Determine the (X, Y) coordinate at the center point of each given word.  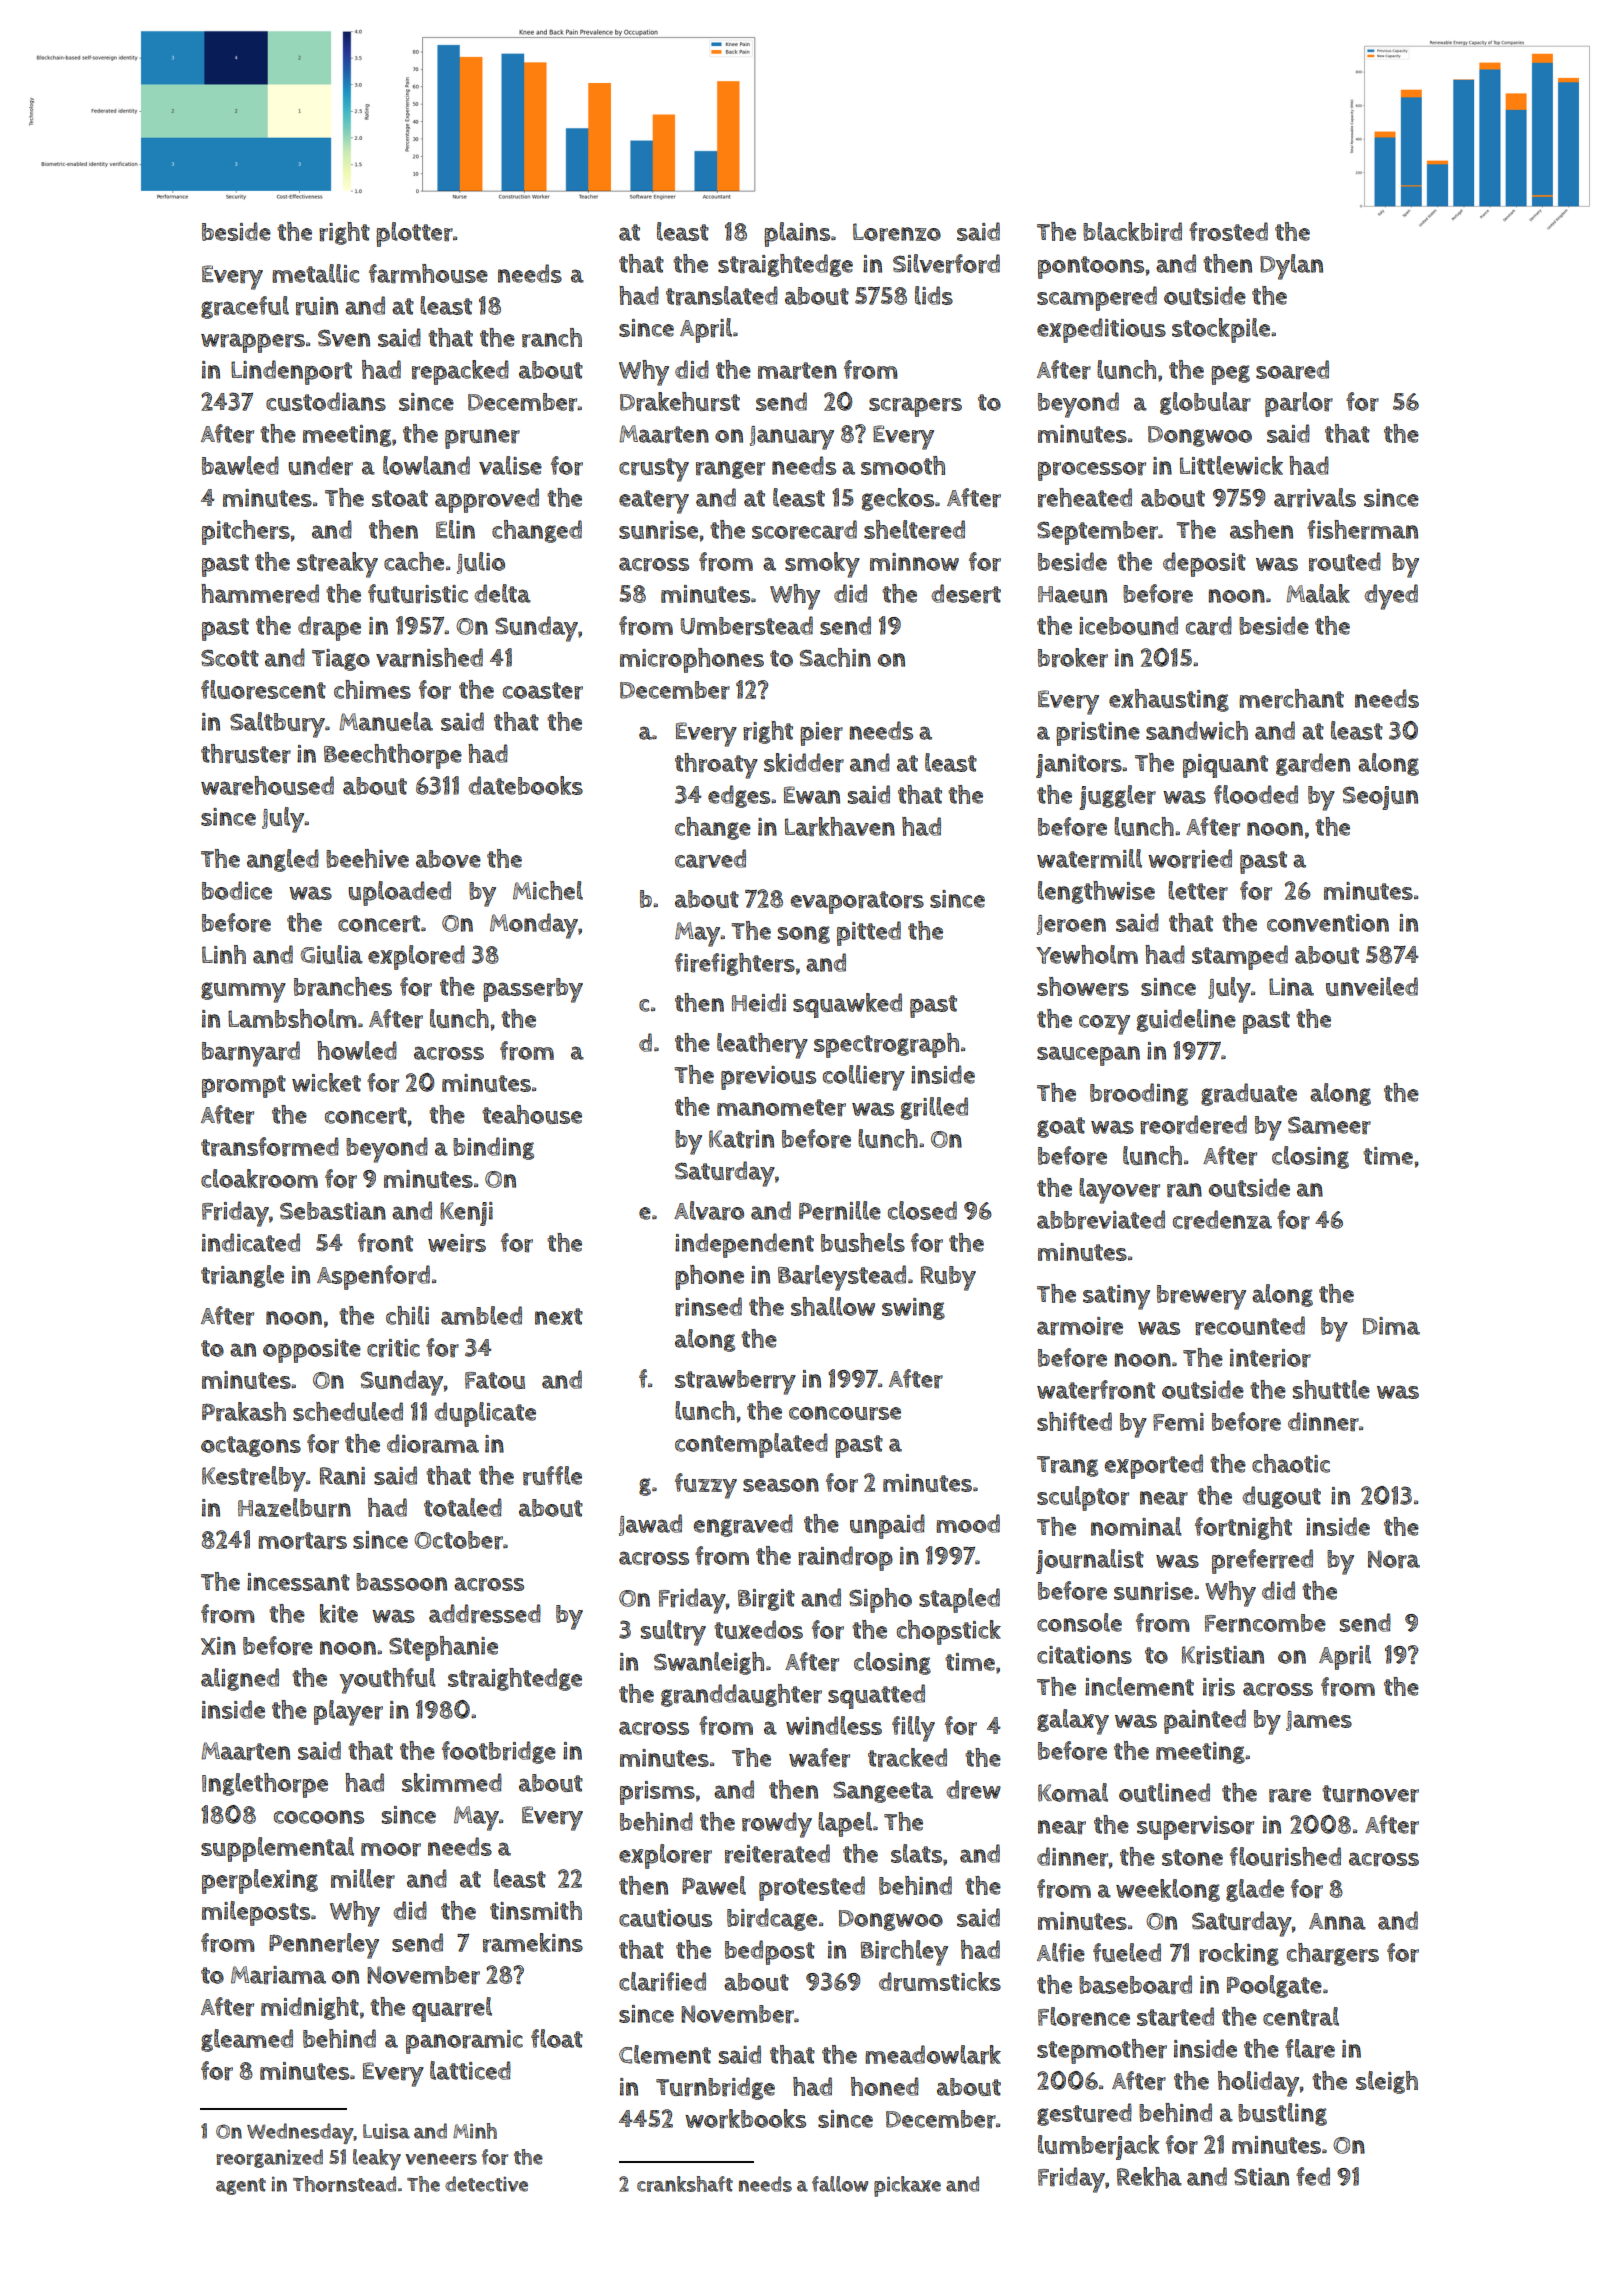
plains (797, 234)
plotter (414, 234)
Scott (230, 658)
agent (241, 2186)
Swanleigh (709, 1663)
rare (1290, 1795)
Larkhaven (840, 827)
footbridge (499, 1752)
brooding (1139, 1094)
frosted (1228, 232)
